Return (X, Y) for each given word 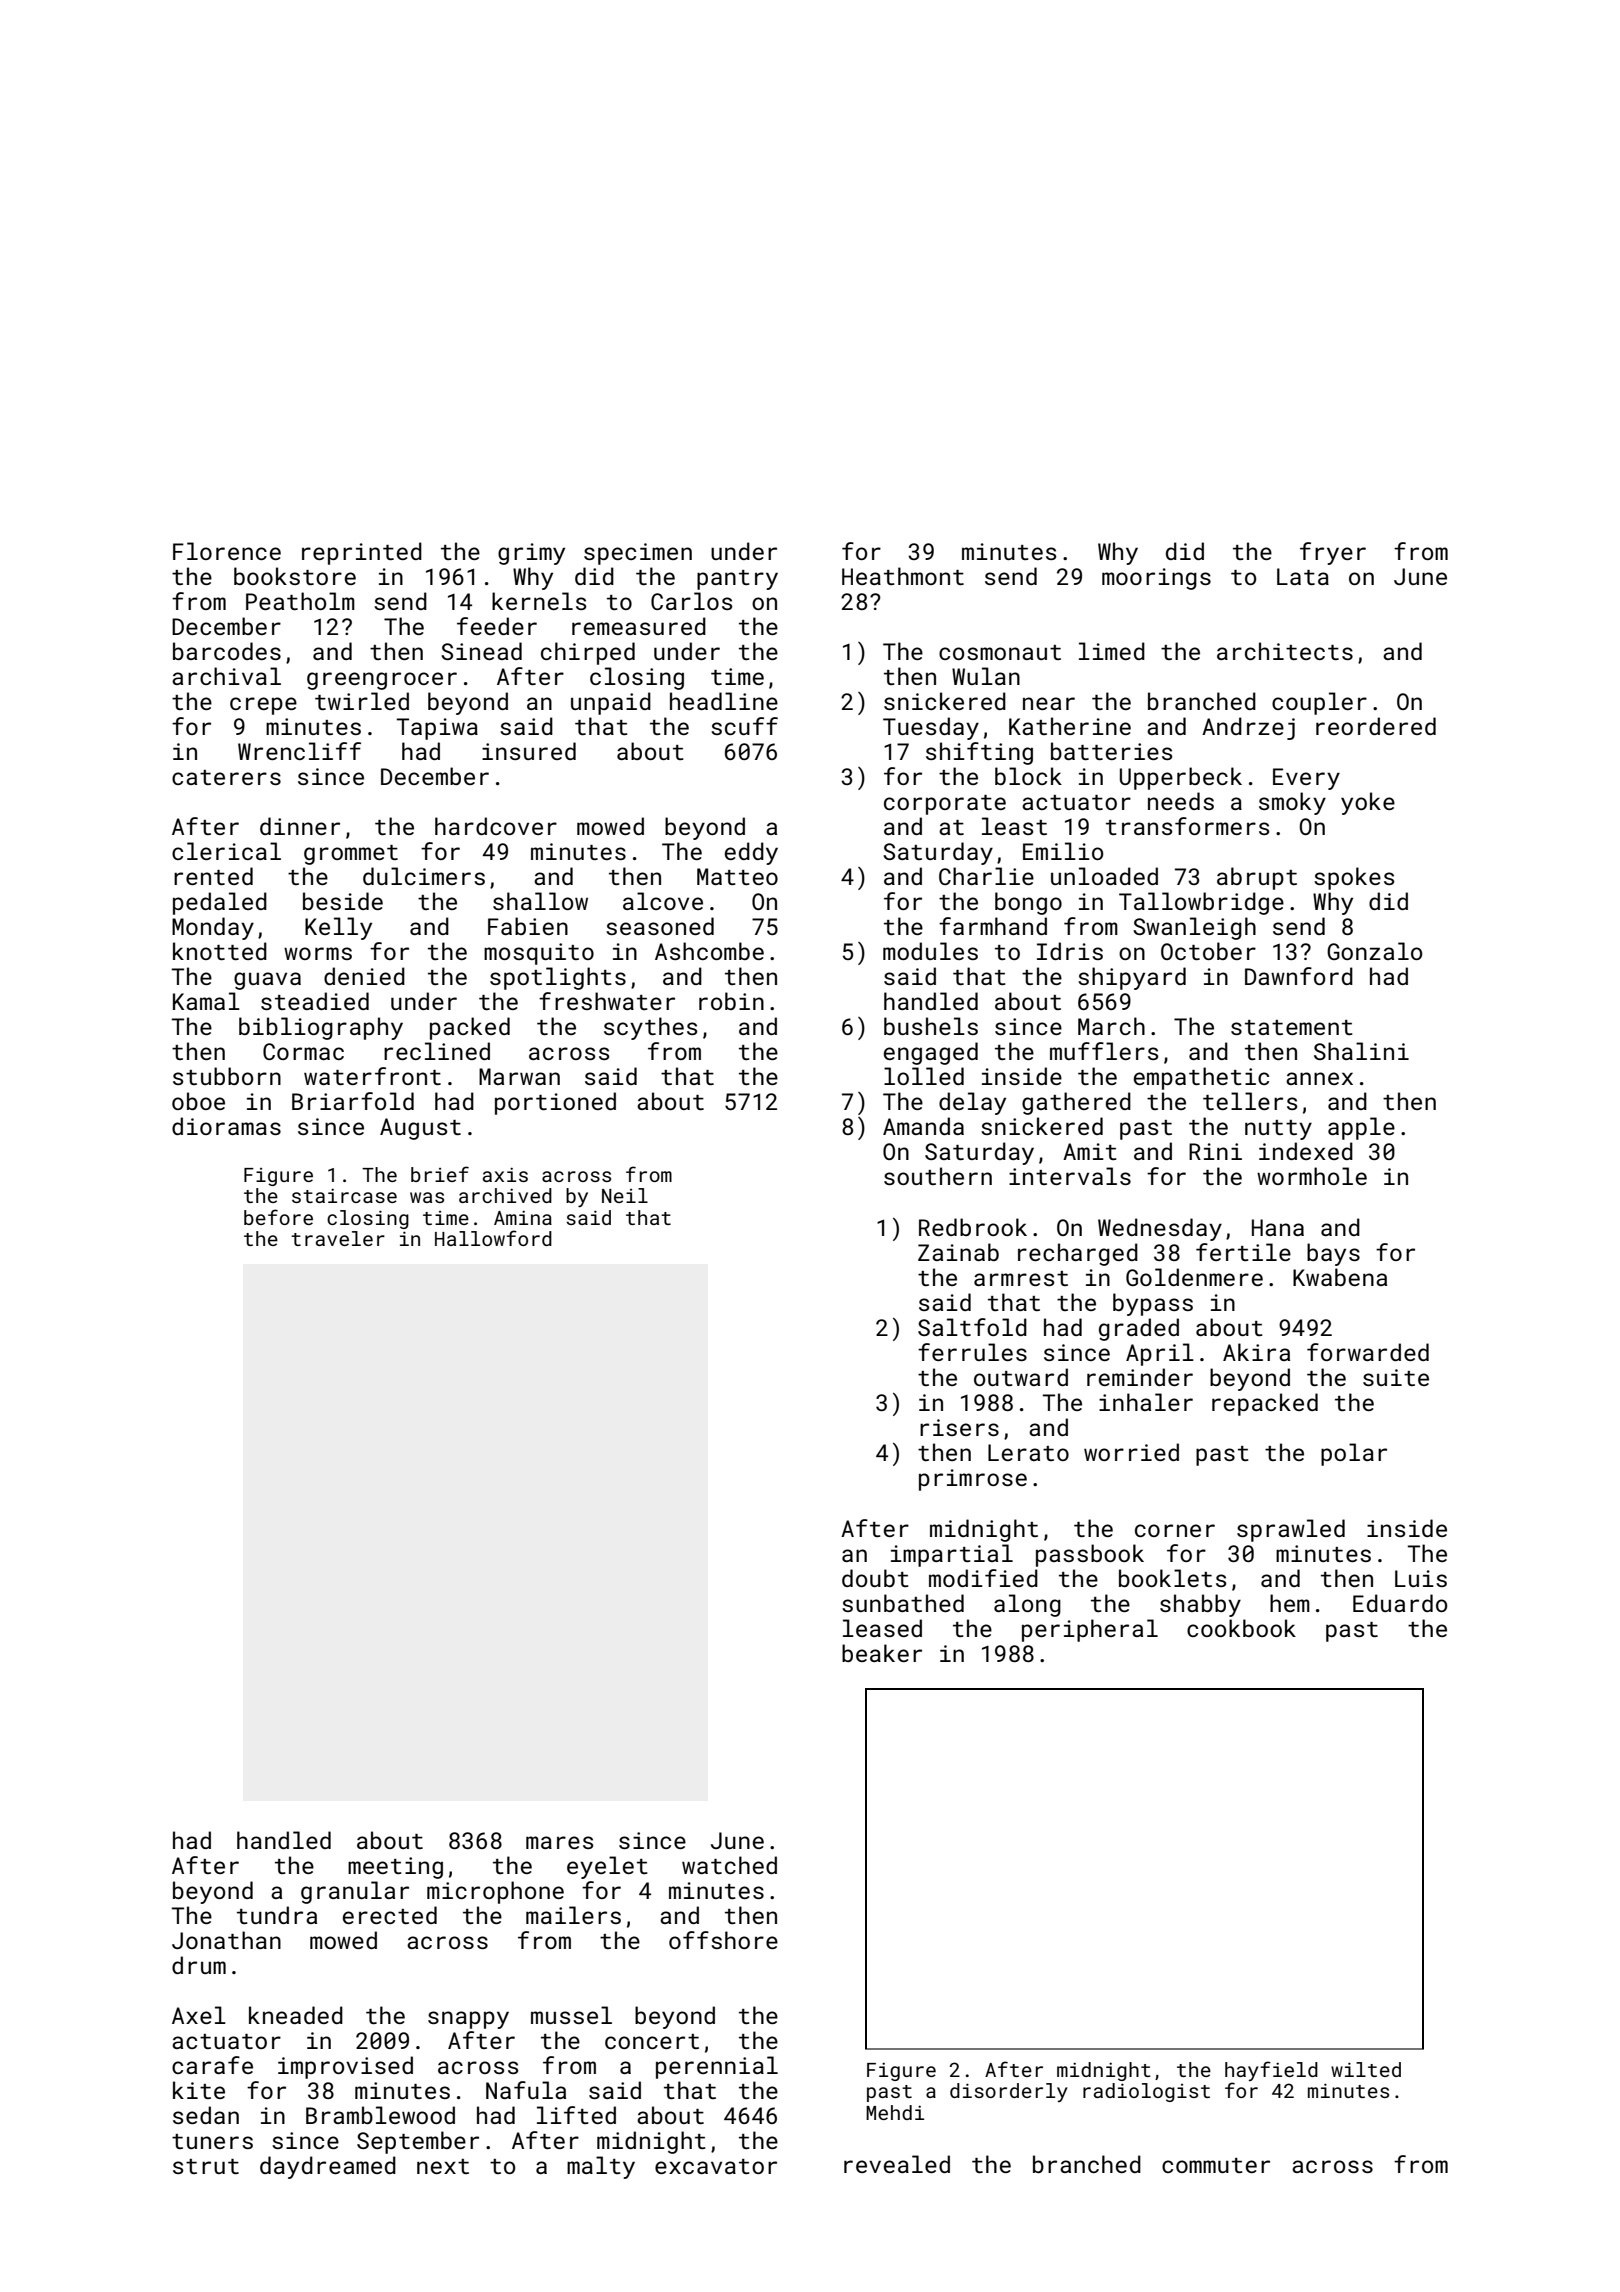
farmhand (993, 926)
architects (1285, 651)
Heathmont (903, 576)
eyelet (607, 1867)
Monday (213, 928)
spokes (1354, 878)
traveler (338, 1238)
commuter (1216, 2165)
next (443, 2166)
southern (938, 1176)
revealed (897, 2164)
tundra (277, 1915)
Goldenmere (1194, 1277)
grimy (531, 554)
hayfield (1271, 2071)
